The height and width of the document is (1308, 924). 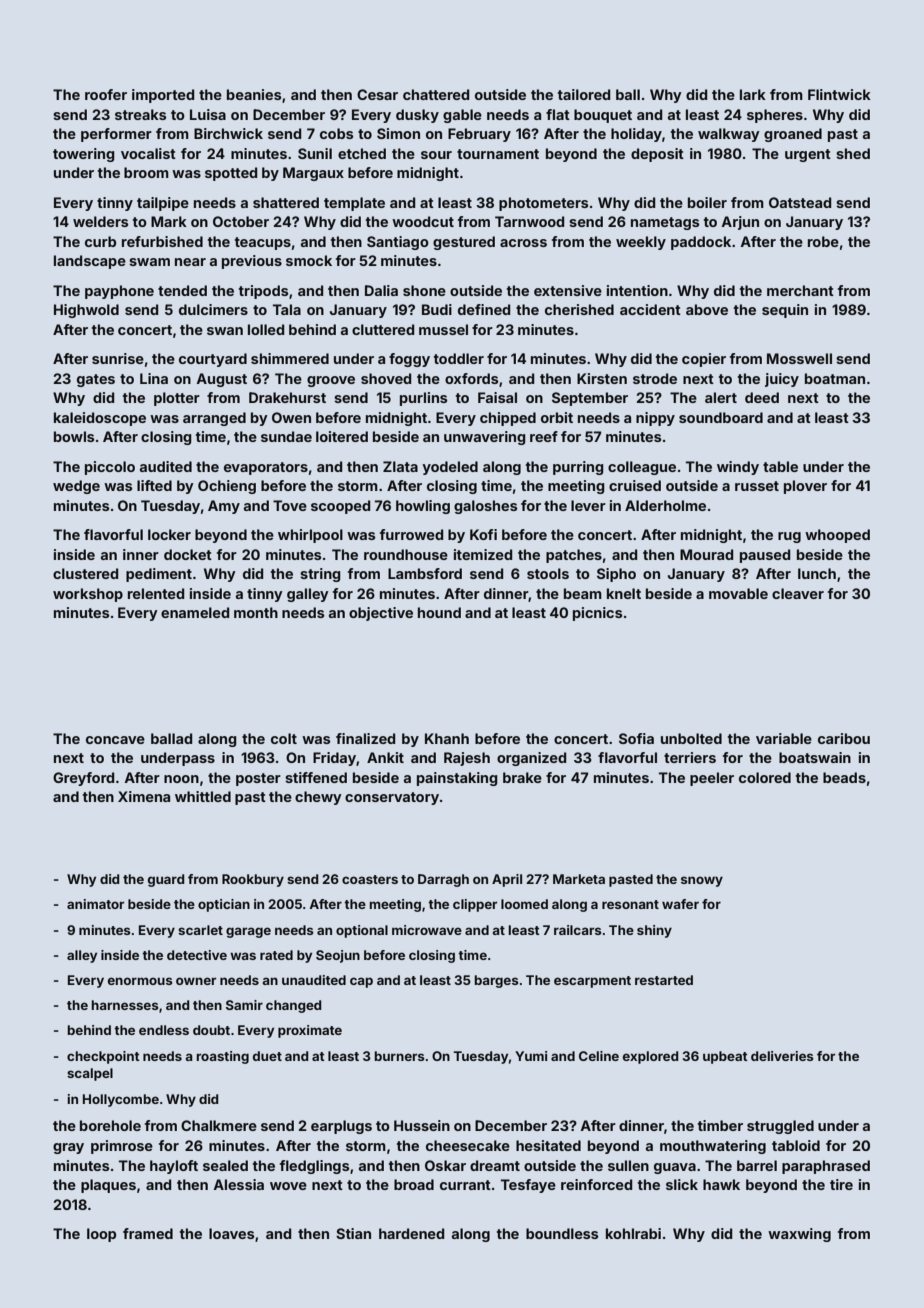 I want to click on garage, so click(x=248, y=932).
